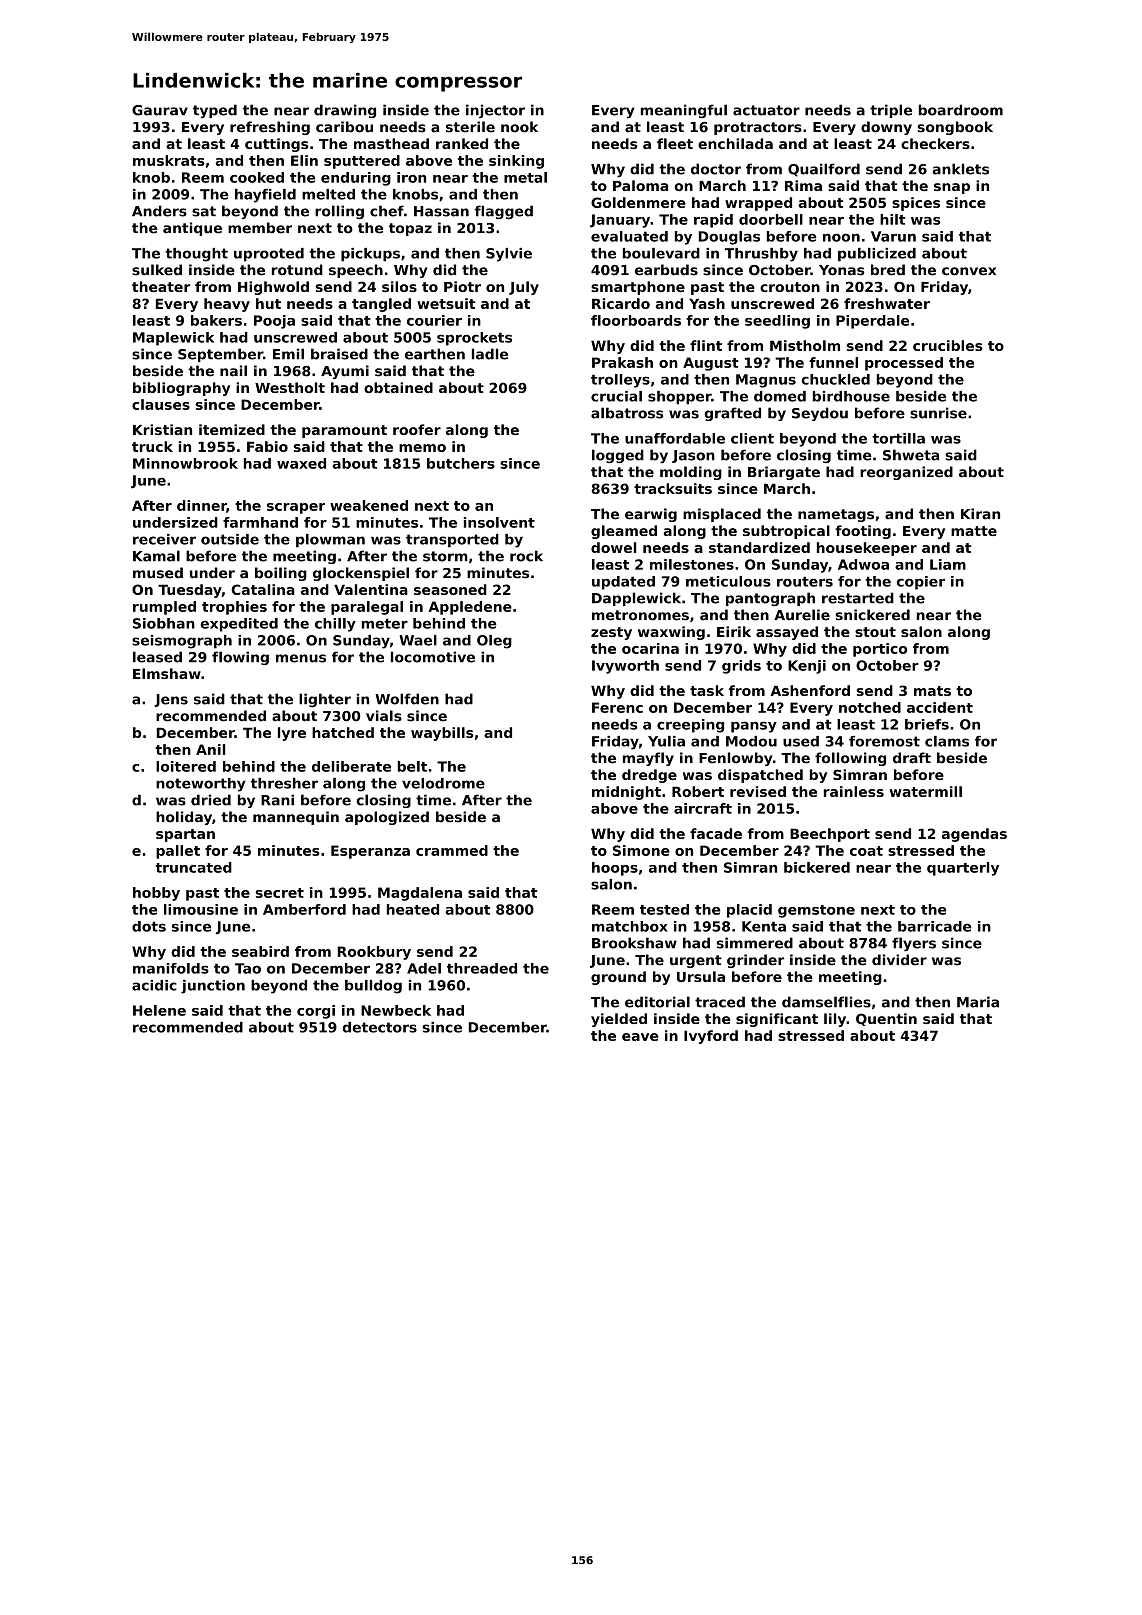 This image has height=1615, width=1142. What do you see at coordinates (638, 202) in the image?
I see `Goldenmere` at bounding box center [638, 202].
